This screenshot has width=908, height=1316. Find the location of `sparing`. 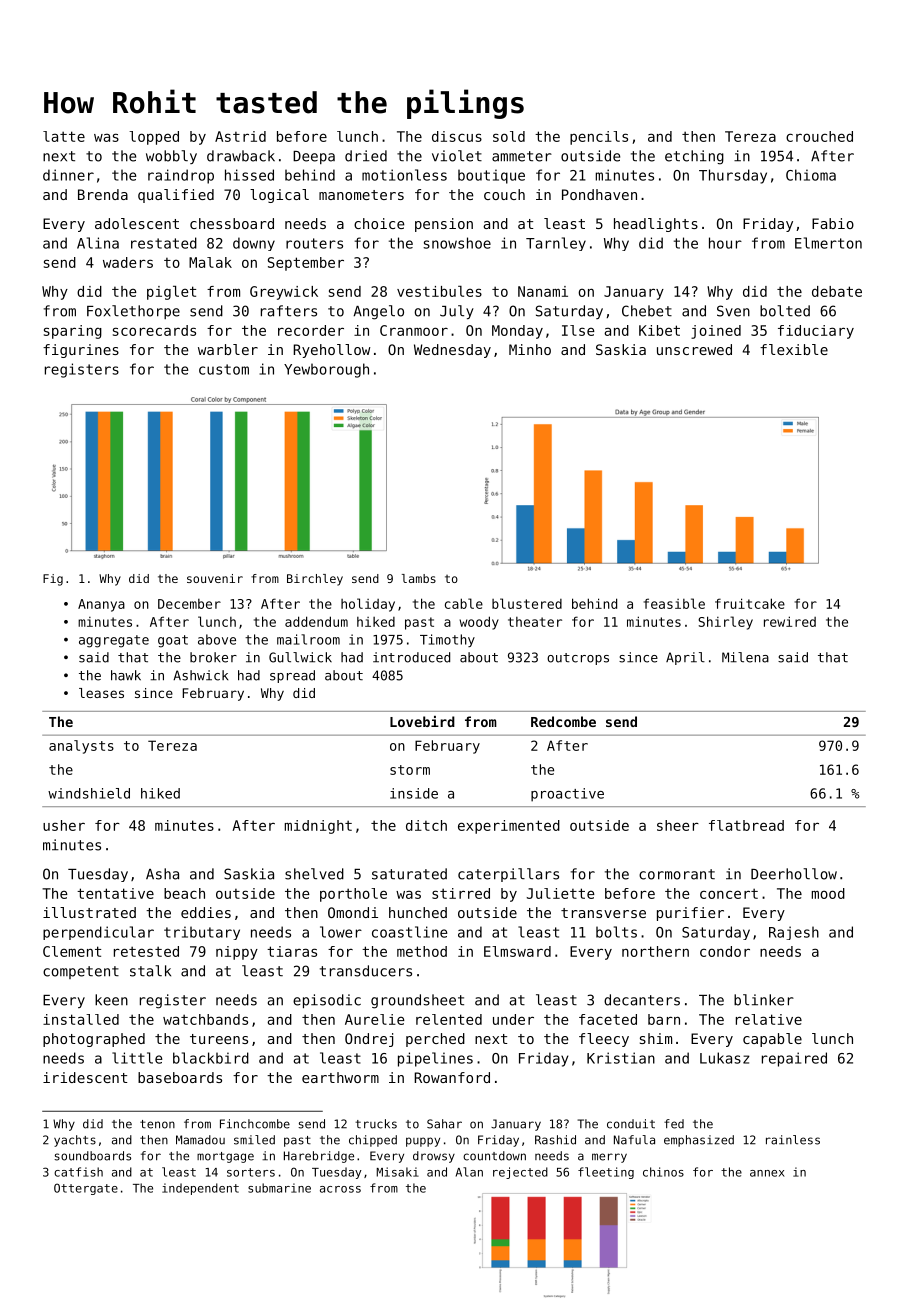

sparing is located at coordinates (73, 332).
